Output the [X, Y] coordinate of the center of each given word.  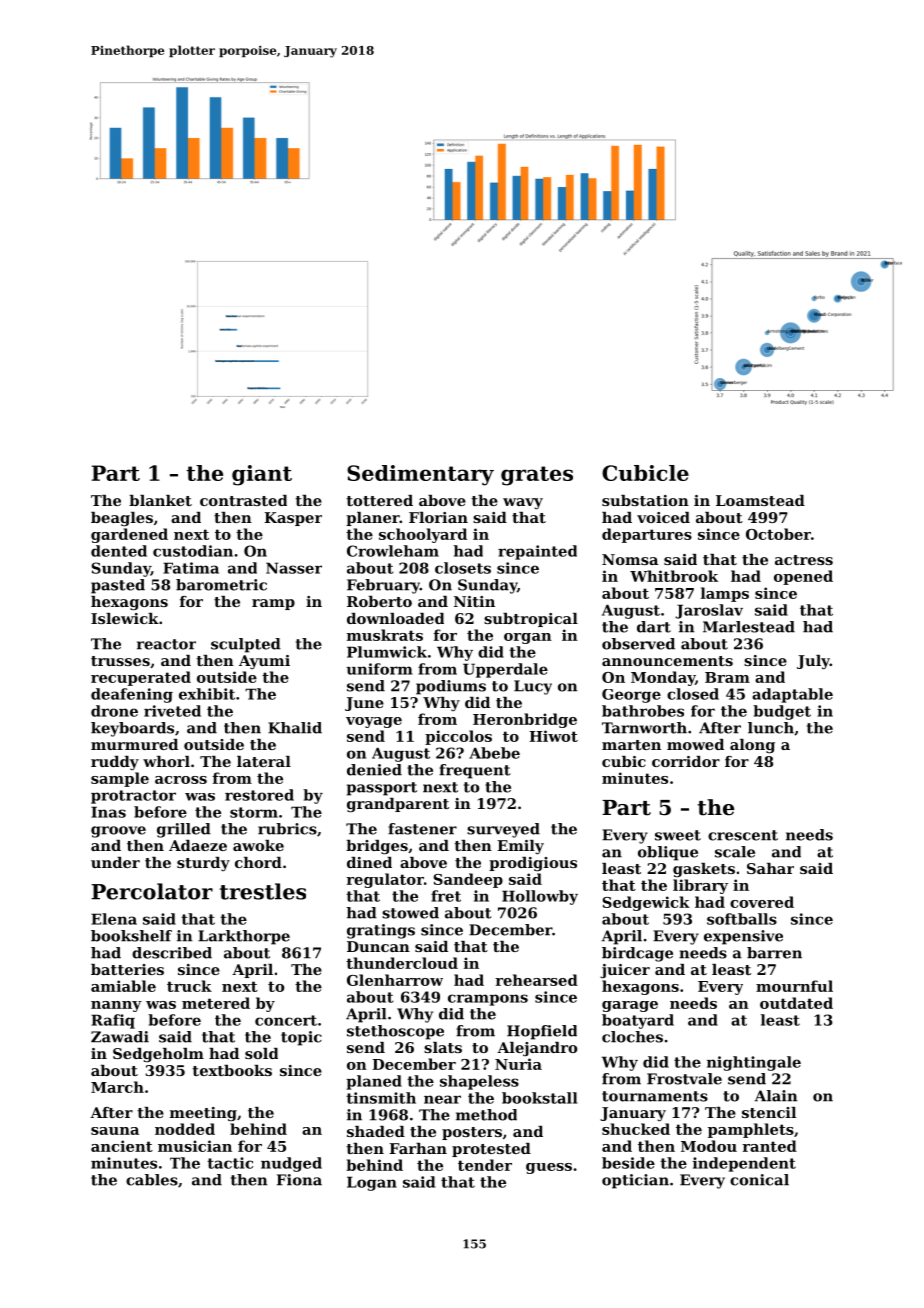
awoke [258, 845]
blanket [160, 500]
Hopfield [542, 1032]
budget [782, 712]
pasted [118, 586]
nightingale [754, 1063]
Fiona [299, 1180]
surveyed [503, 830]
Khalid [295, 728]
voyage [374, 722]
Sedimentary [420, 475]
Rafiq [113, 1021]
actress [804, 560]
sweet [678, 835]
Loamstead [760, 500]
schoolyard [423, 535]
